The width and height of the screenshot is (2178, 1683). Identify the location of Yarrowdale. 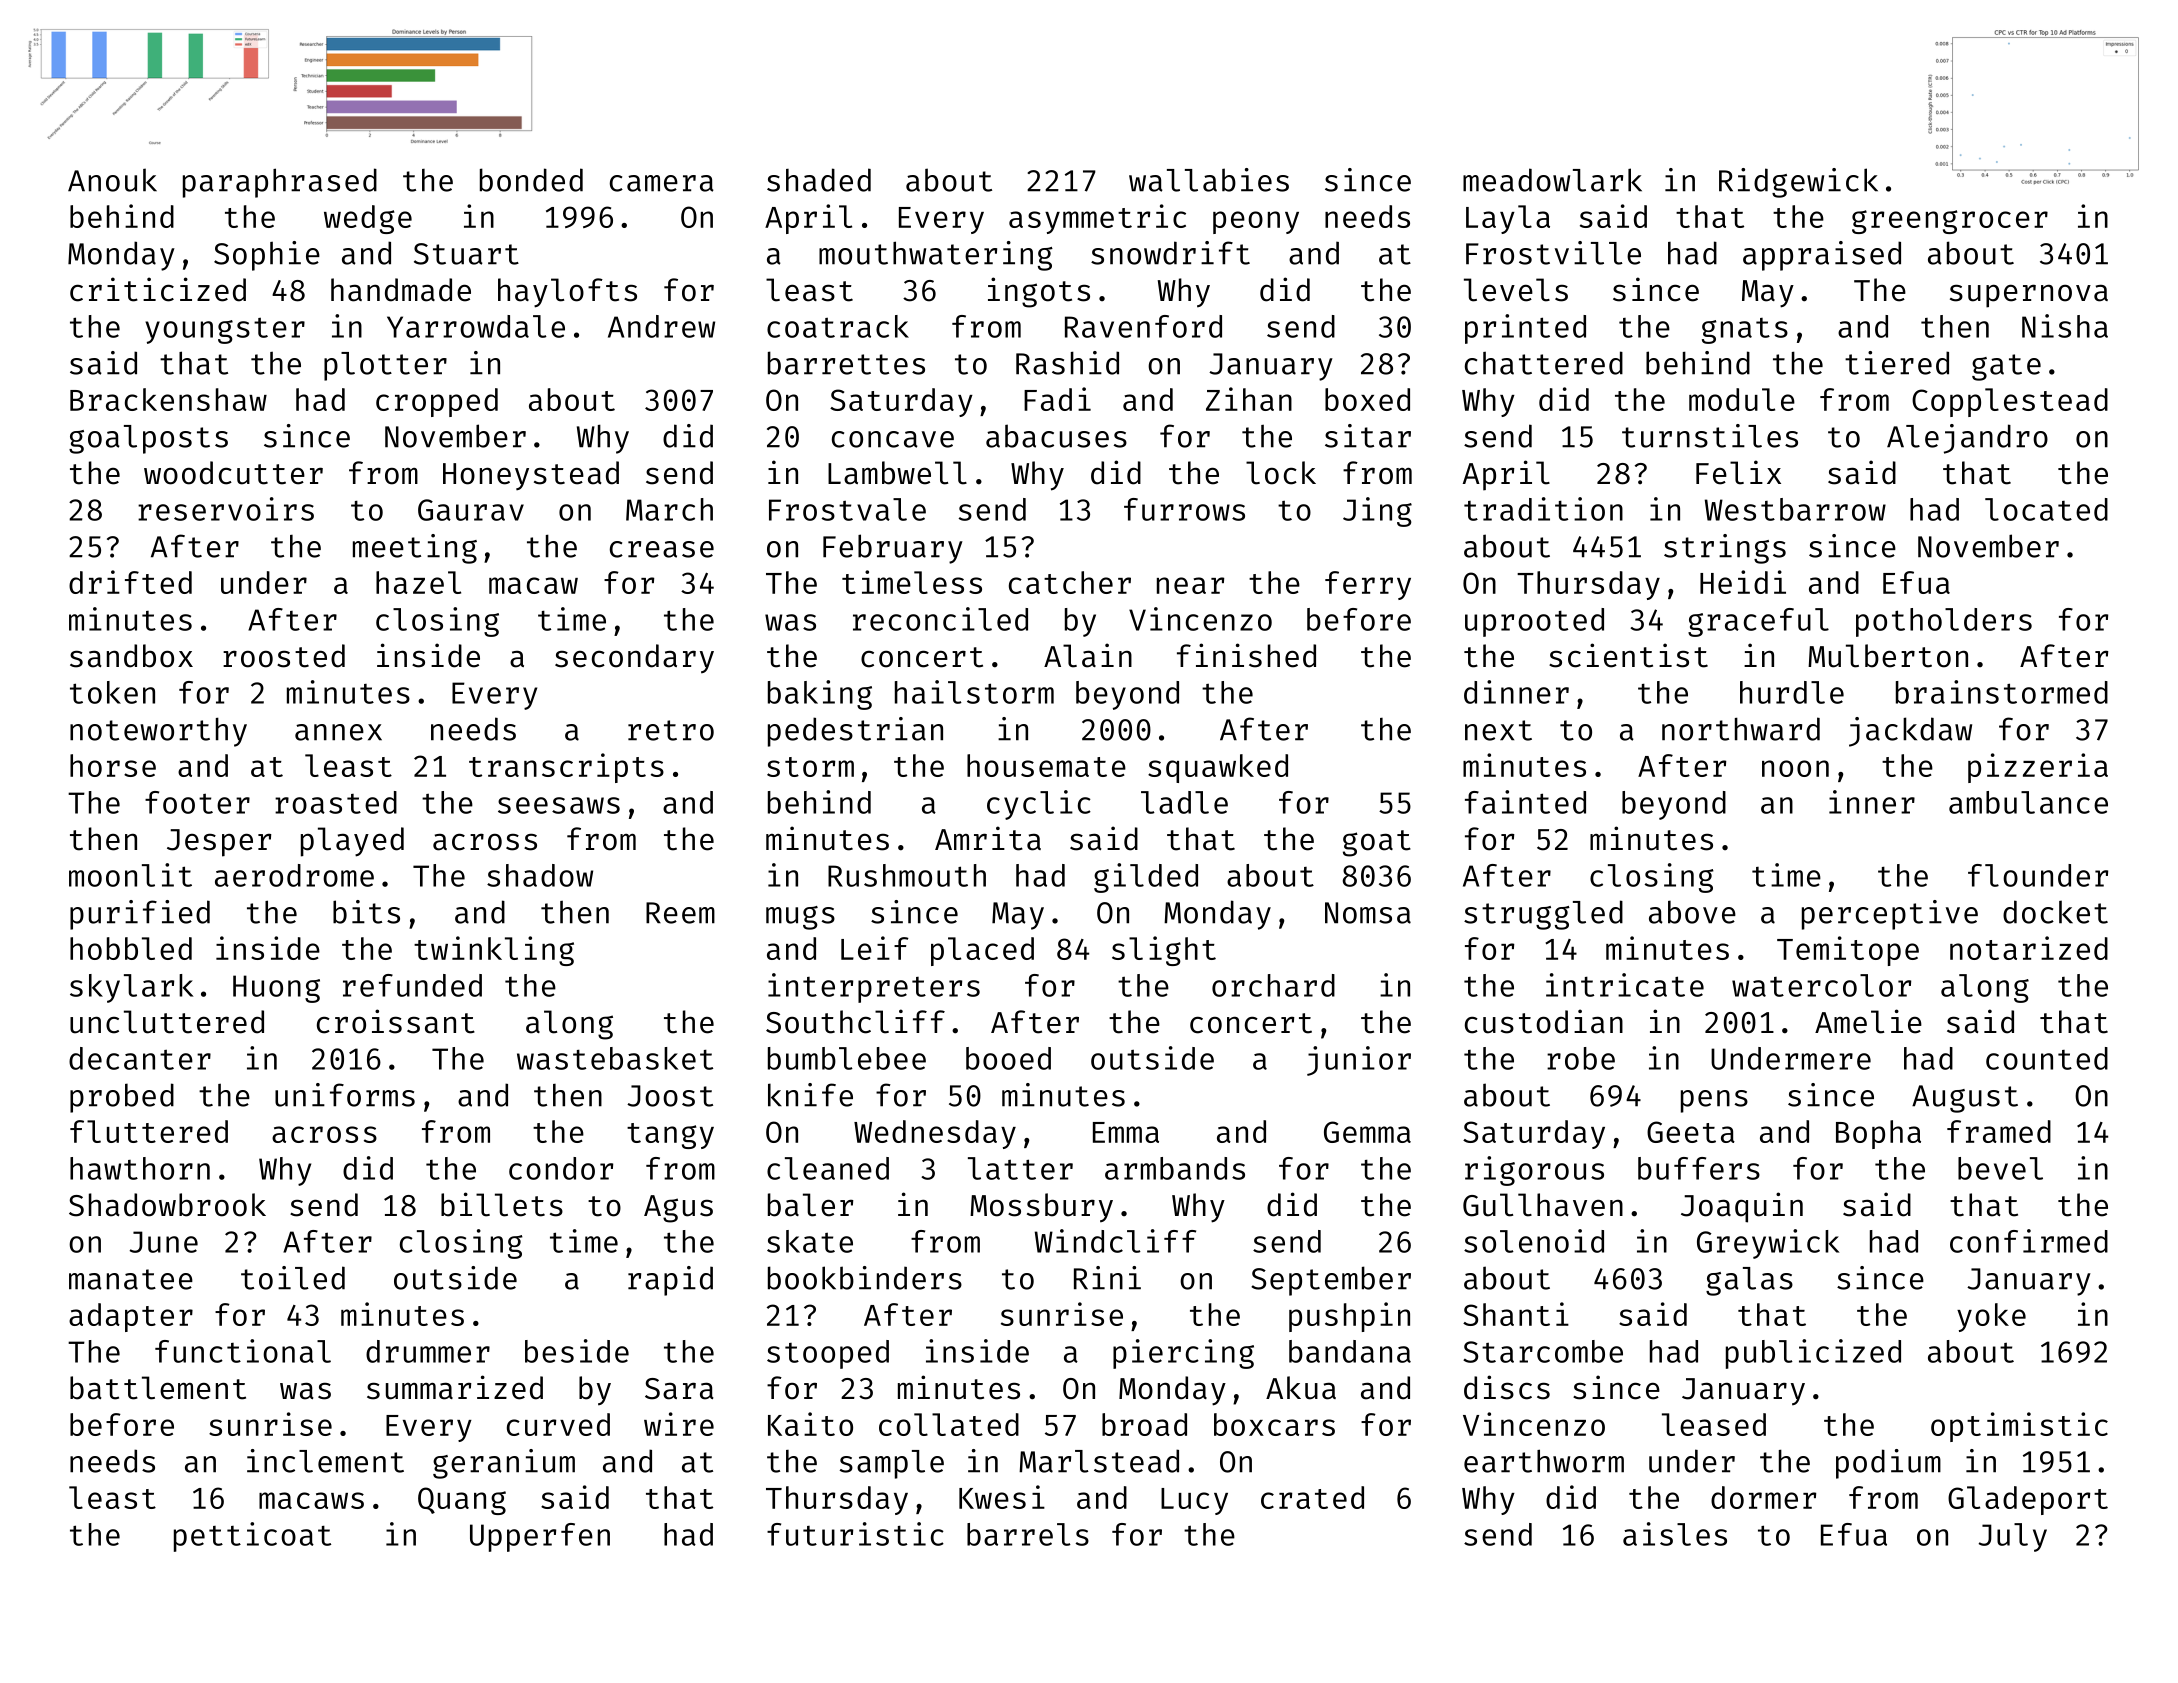
(476, 326).
